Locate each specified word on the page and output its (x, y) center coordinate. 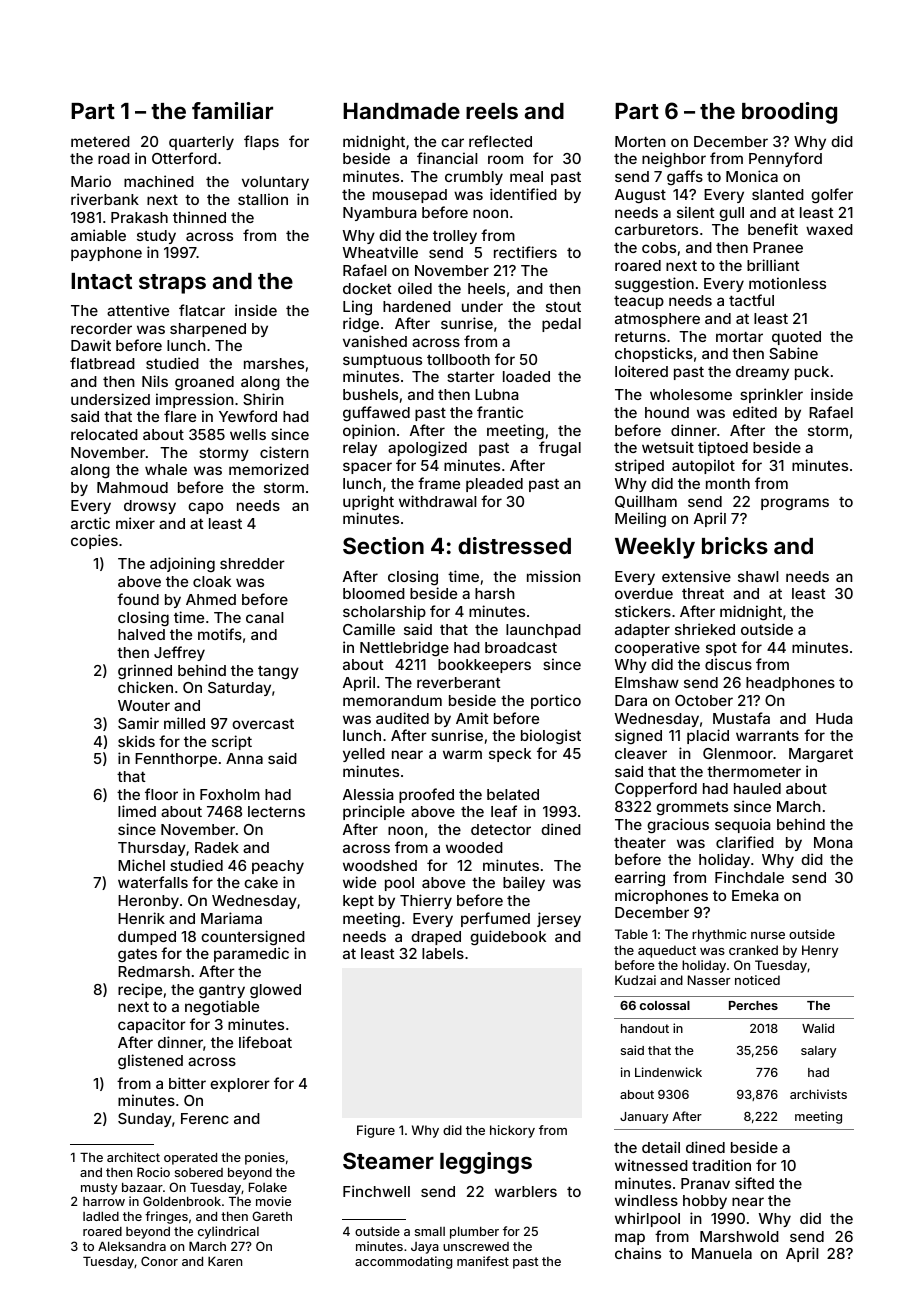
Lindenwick (668, 1072)
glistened (150, 1061)
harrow (104, 1201)
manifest (483, 1261)
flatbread (102, 363)
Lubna (497, 394)
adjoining (182, 564)
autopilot (703, 466)
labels (443, 953)
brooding (789, 113)
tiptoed (723, 448)
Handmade (401, 111)
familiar (232, 110)
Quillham (646, 501)
